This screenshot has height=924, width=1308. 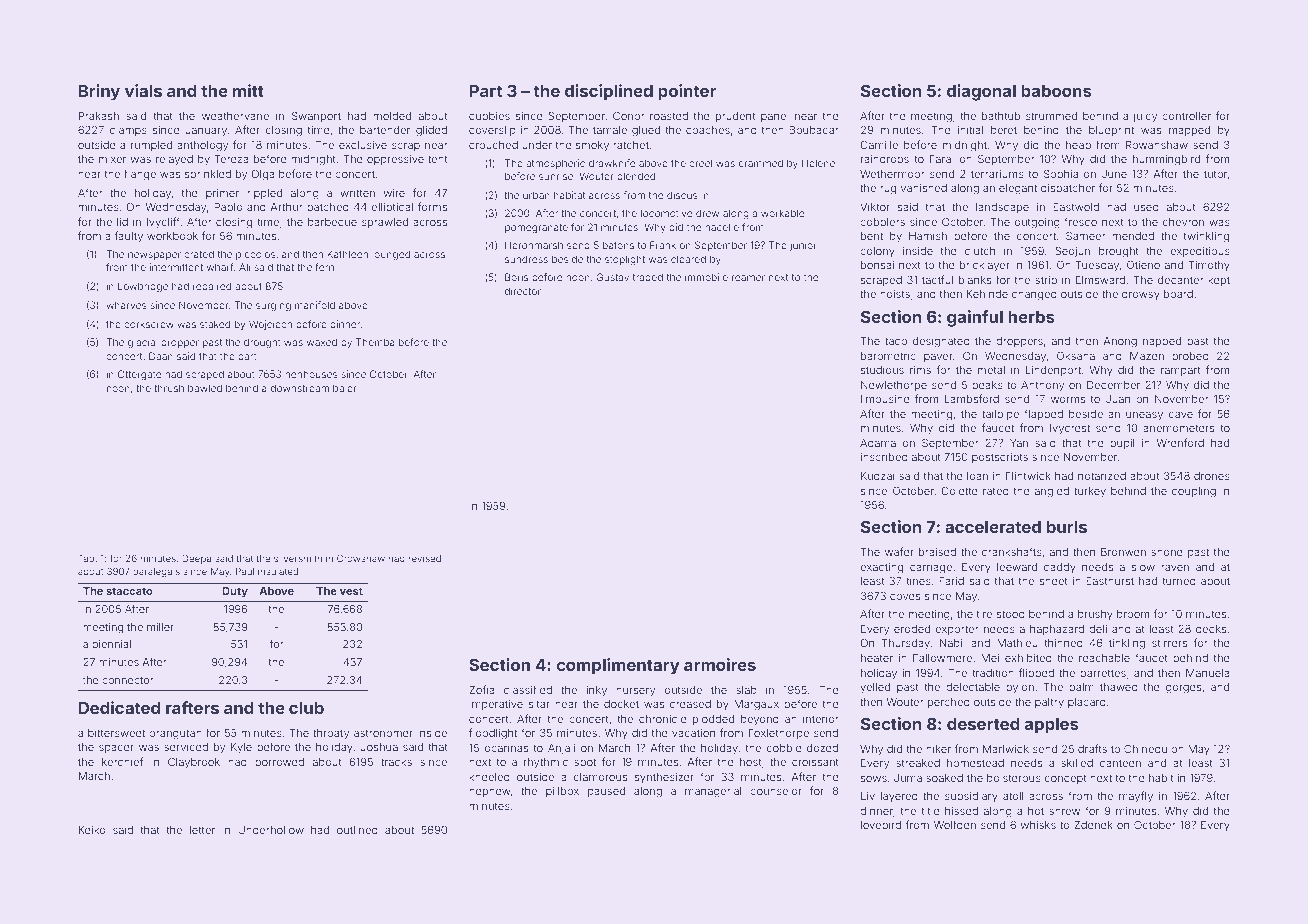 What do you see at coordinates (881, 568) in the screenshot?
I see `exacting` at bounding box center [881, 568].
